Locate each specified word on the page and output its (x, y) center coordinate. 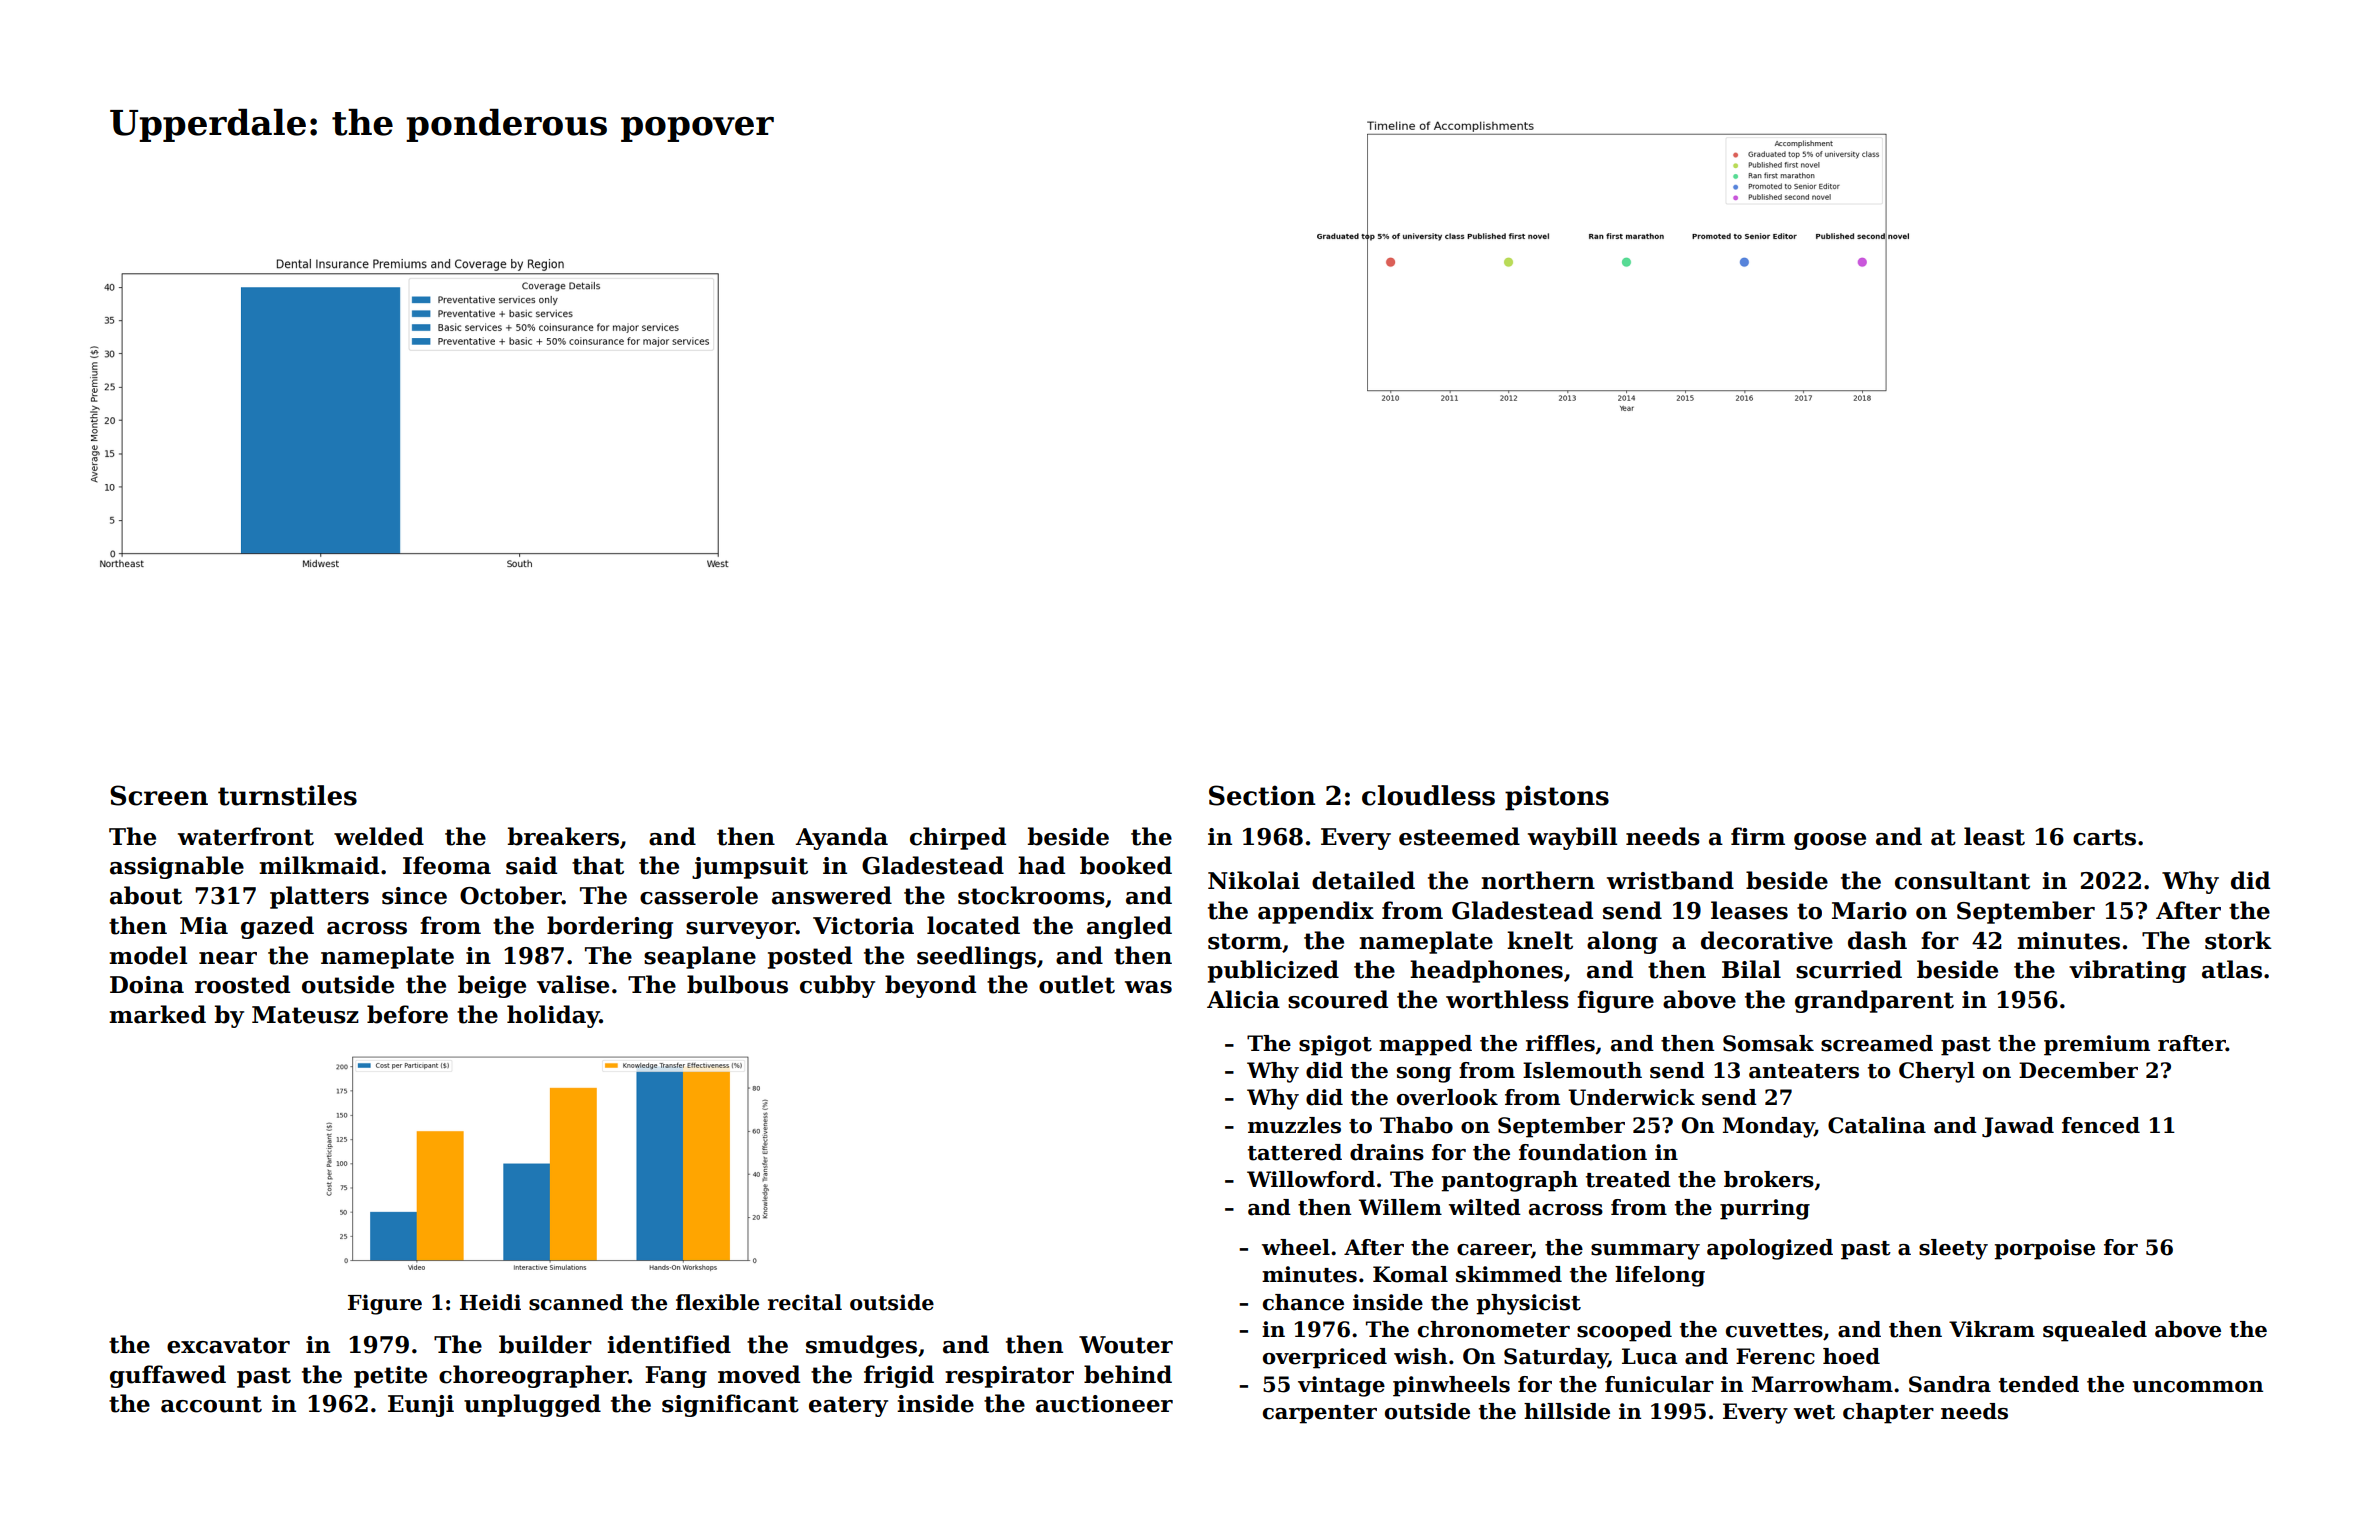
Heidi (490, 1302)
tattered (1295, 1152)
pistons (1557, 798)
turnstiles (287, 795)
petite (390, 1377)
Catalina (1877, 1125)
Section (1262, 795)
